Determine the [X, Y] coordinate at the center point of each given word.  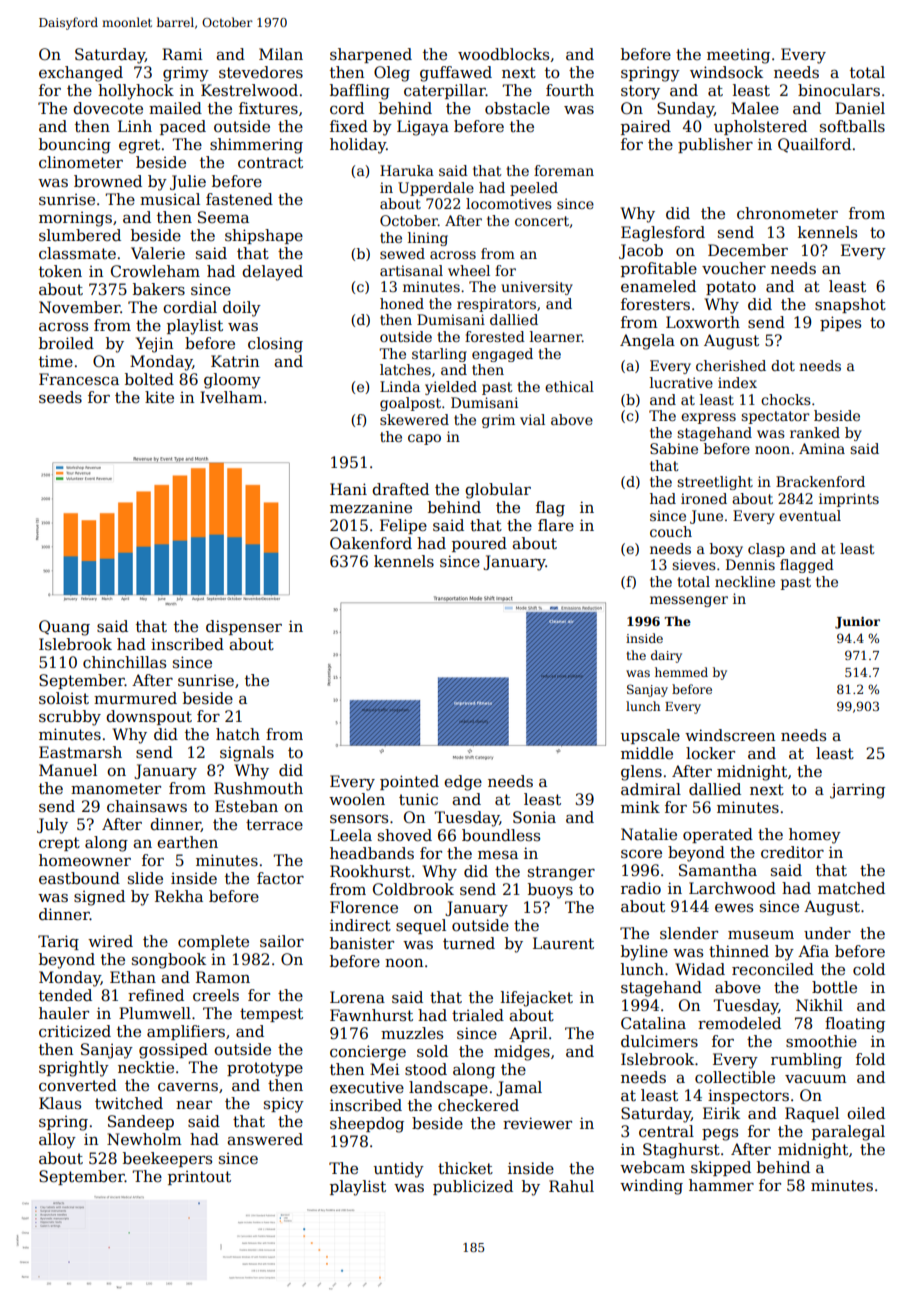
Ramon [223, 977]
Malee [755, 108]
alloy [57, 1141]
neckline [745, 581]
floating [855, 1025]
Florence [364, 907]
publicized [473, 1187]
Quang [64, 628]
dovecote [108, 108]
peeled [534, 189]
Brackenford [820, 481]
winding [651, 1187]
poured [479, 544]
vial [532, 419]
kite [159, 397]
